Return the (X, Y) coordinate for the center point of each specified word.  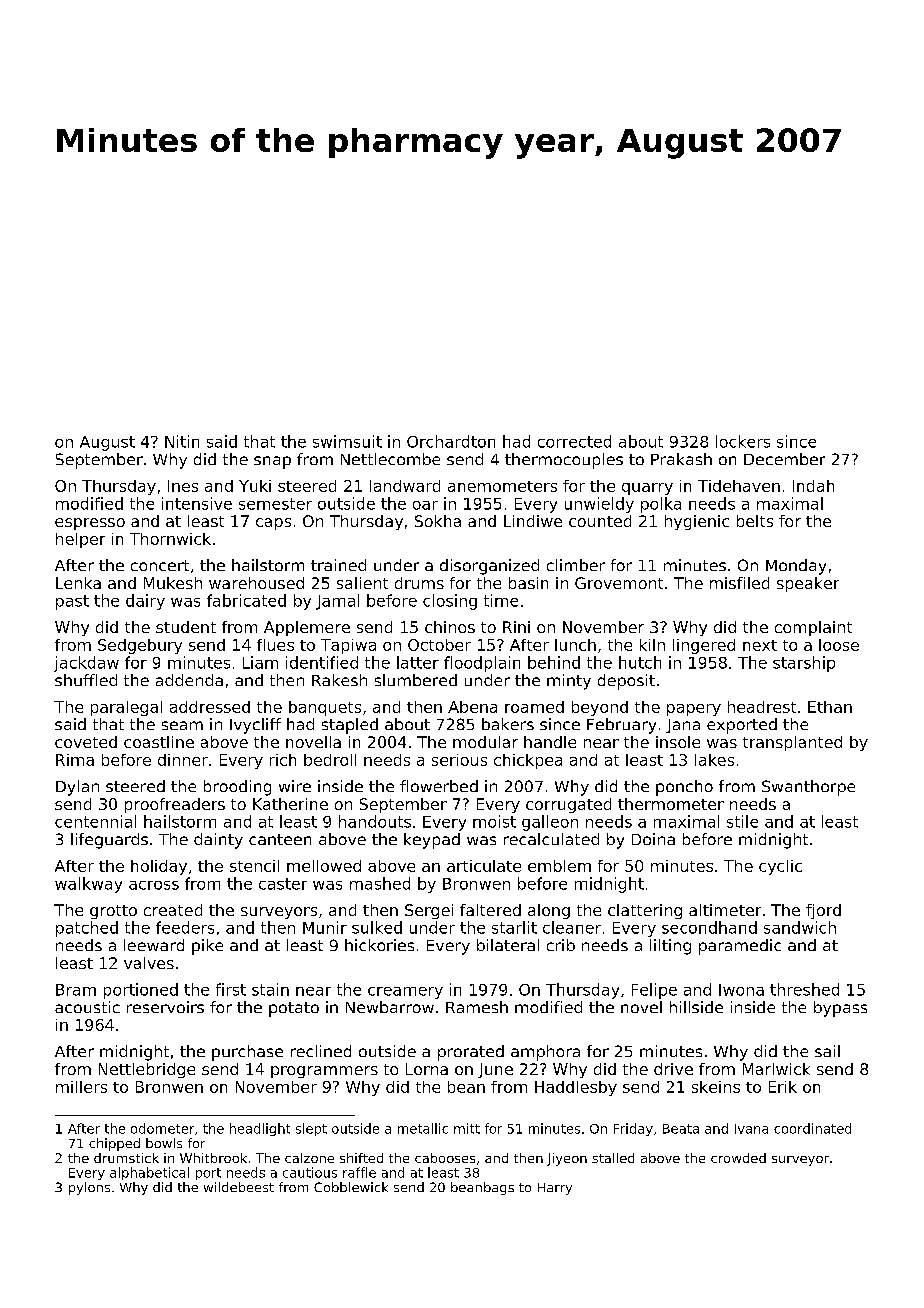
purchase (247, 1053)
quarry (647, 489)
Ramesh (477, 1007)
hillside (696, 1007)
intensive (197, 503)
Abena (472, 707)
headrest (762, 707)
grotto (113, 912)
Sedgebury (140, 646)
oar (425, 505)
